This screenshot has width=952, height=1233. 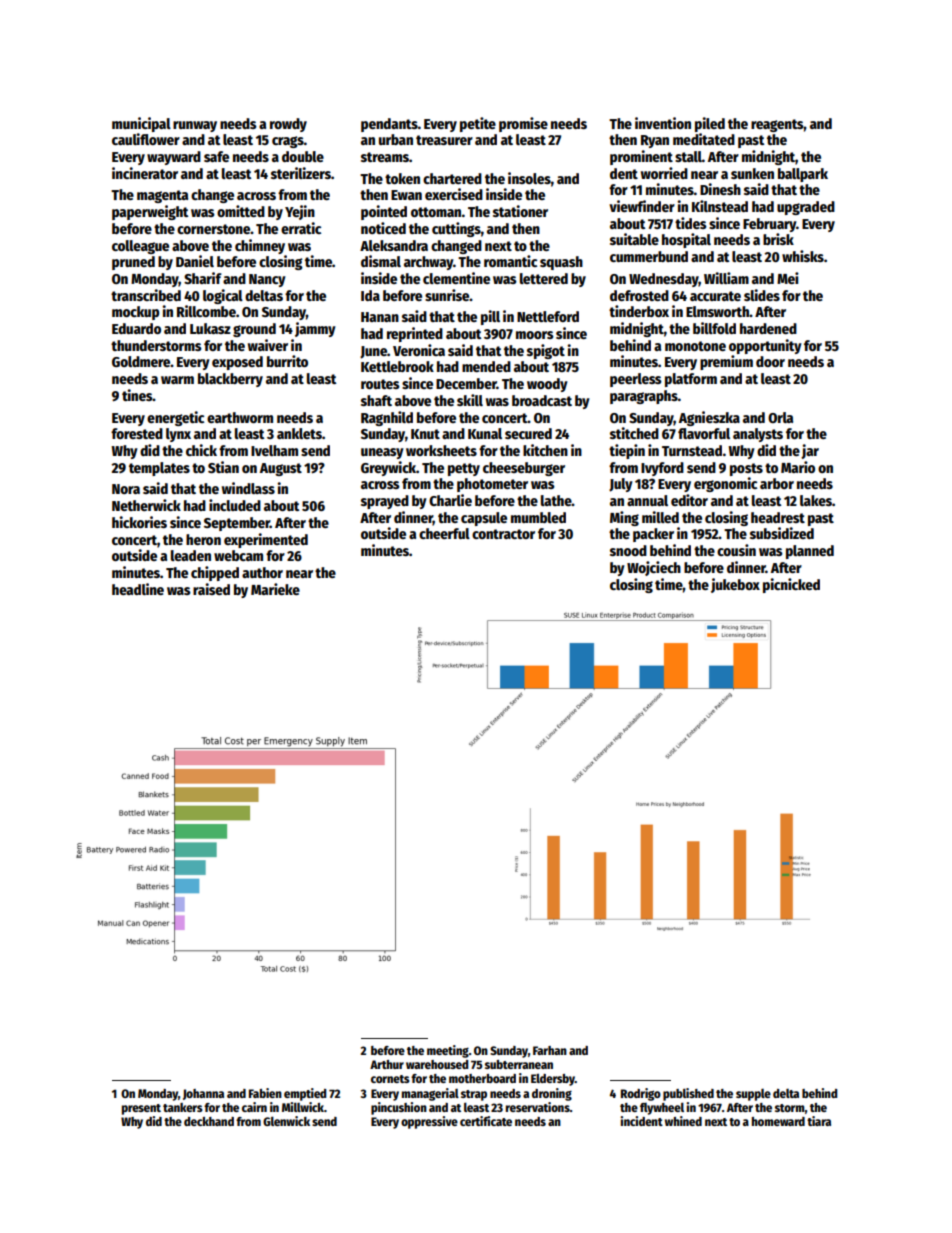 I want to click on Farhan, so click(x=550, y=1050).
